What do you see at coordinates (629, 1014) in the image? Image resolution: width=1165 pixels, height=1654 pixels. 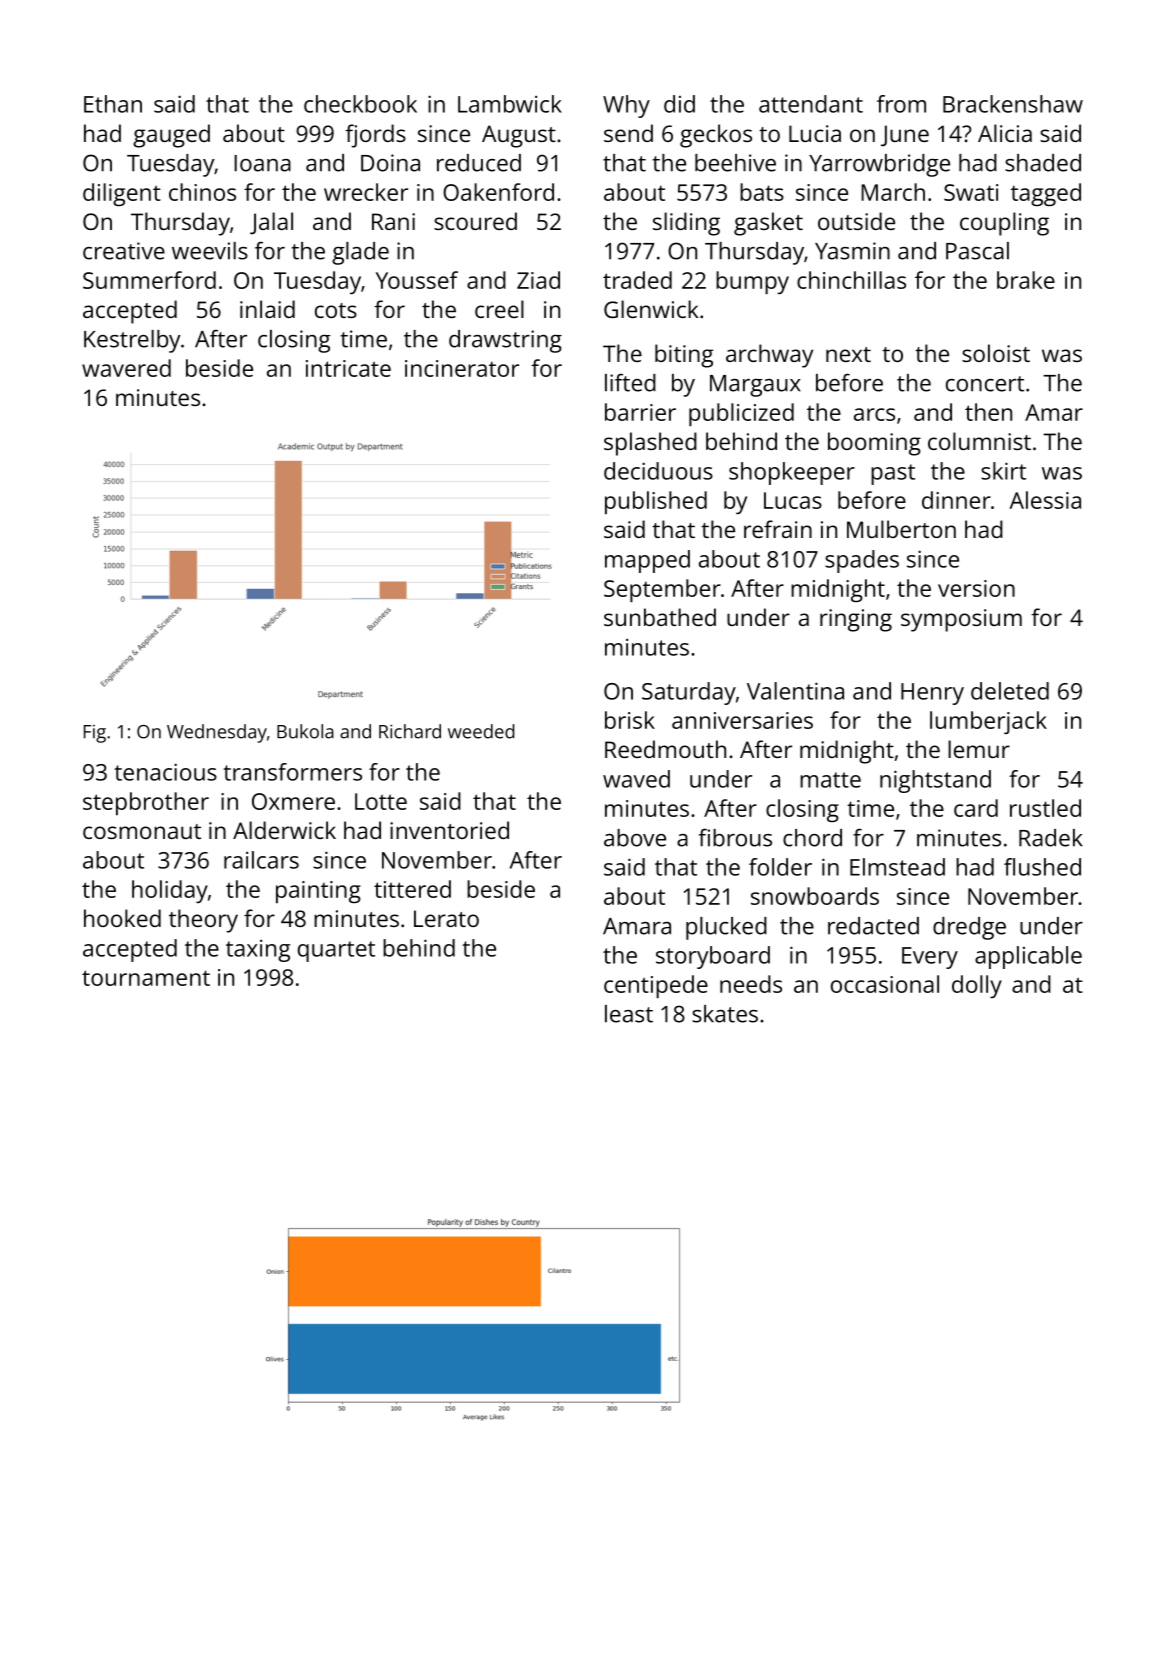 I see `least` at bounding box center [629, 1014].
